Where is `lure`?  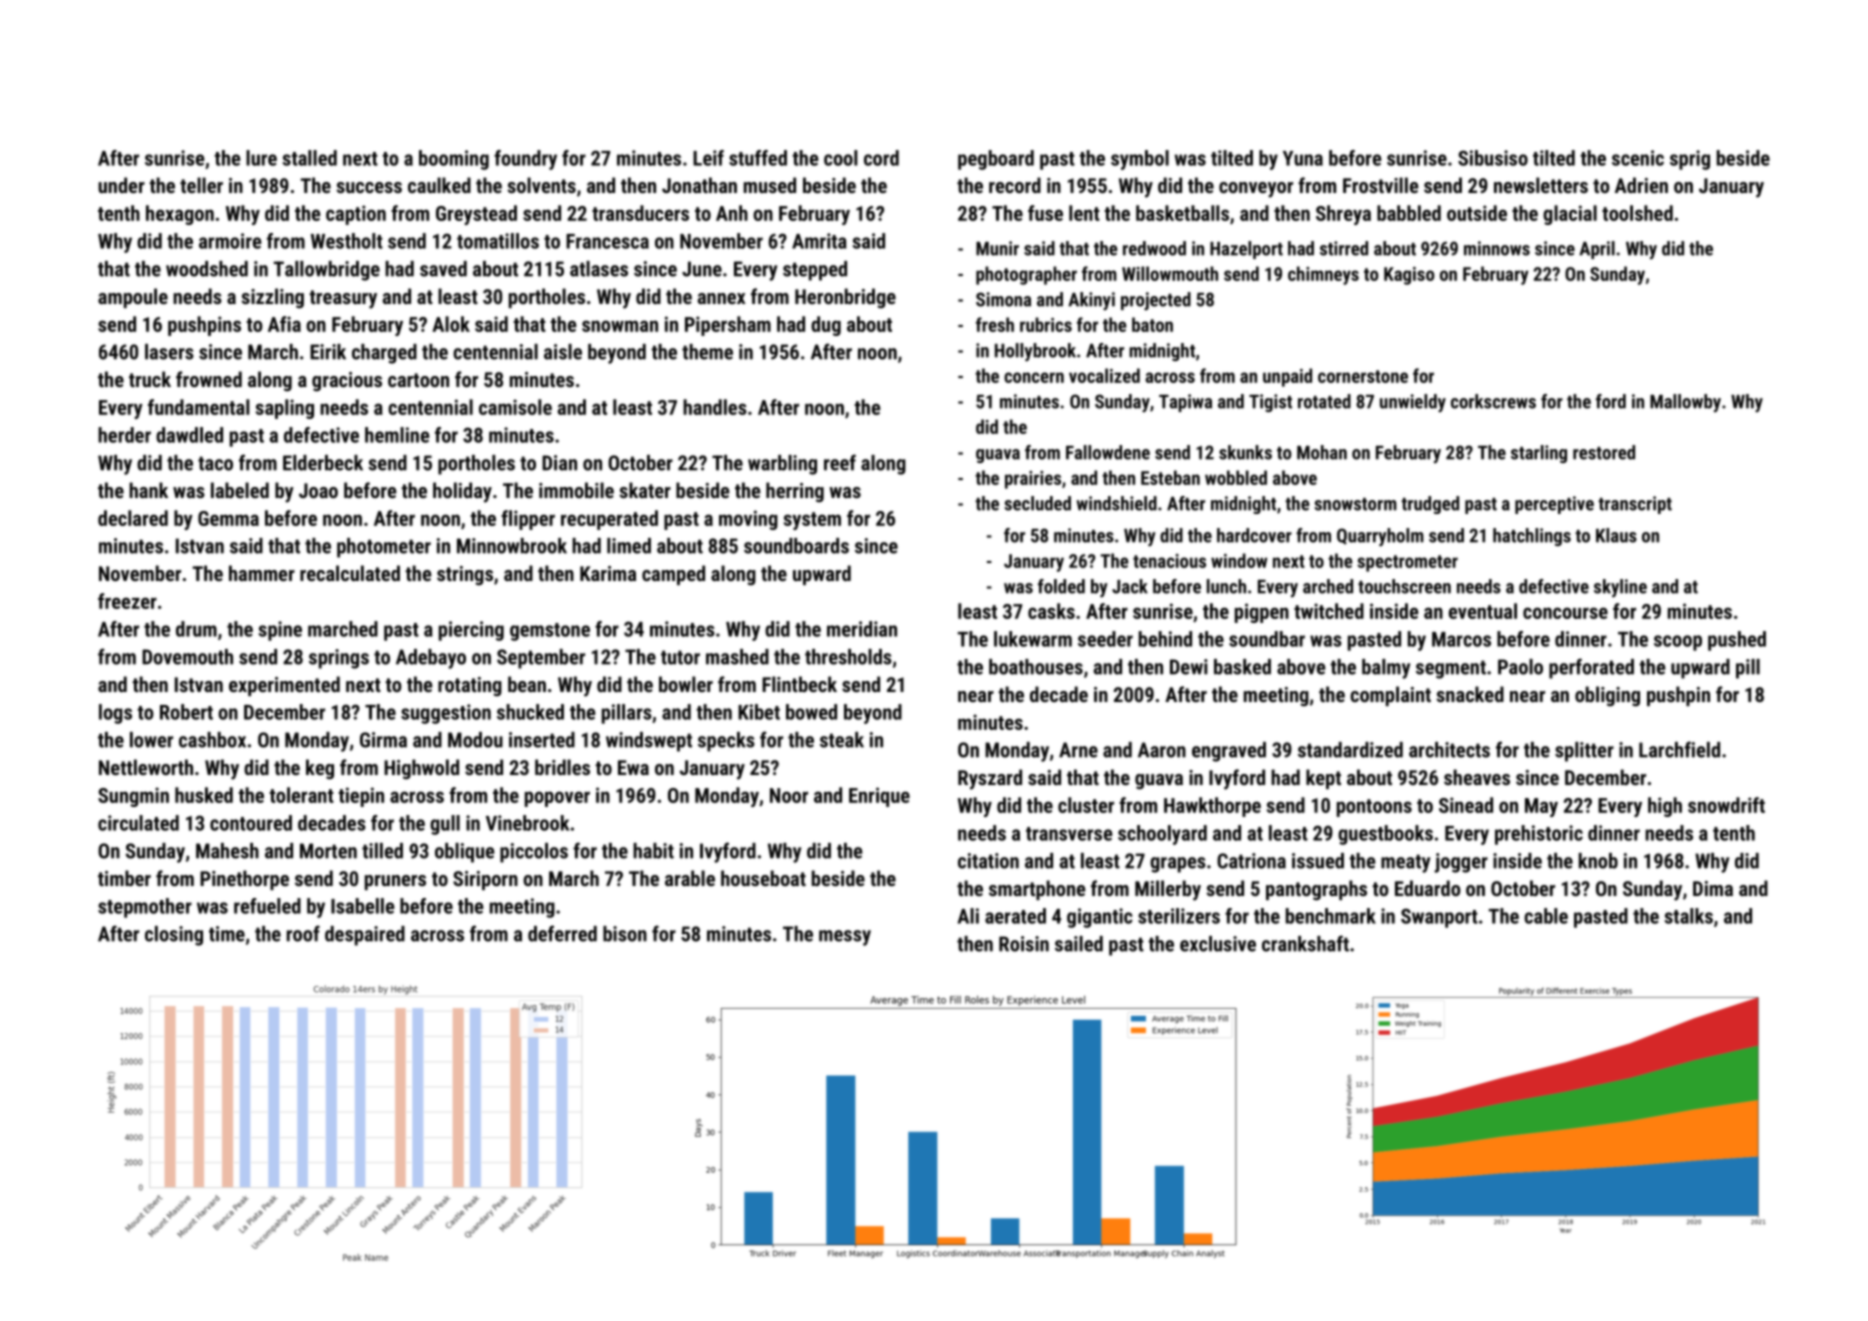 lure is located at coordinates (261, 158).
